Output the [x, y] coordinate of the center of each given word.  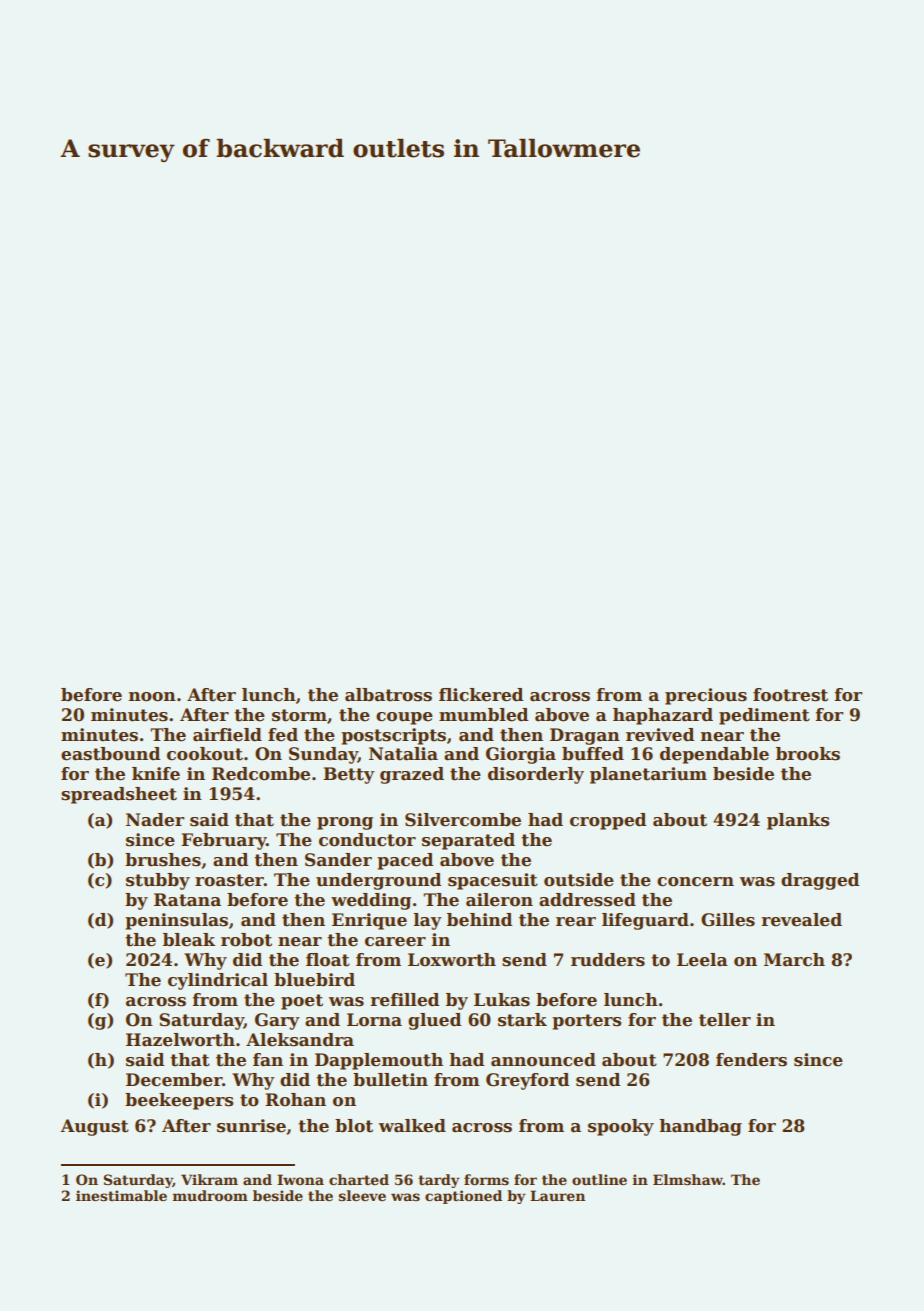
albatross [388, 695]
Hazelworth [180, 1040]
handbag [700, 1127]
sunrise [251, 1126]
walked [412, 1126]
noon [152, 697]
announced [543, 1060]
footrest [790, 695]
